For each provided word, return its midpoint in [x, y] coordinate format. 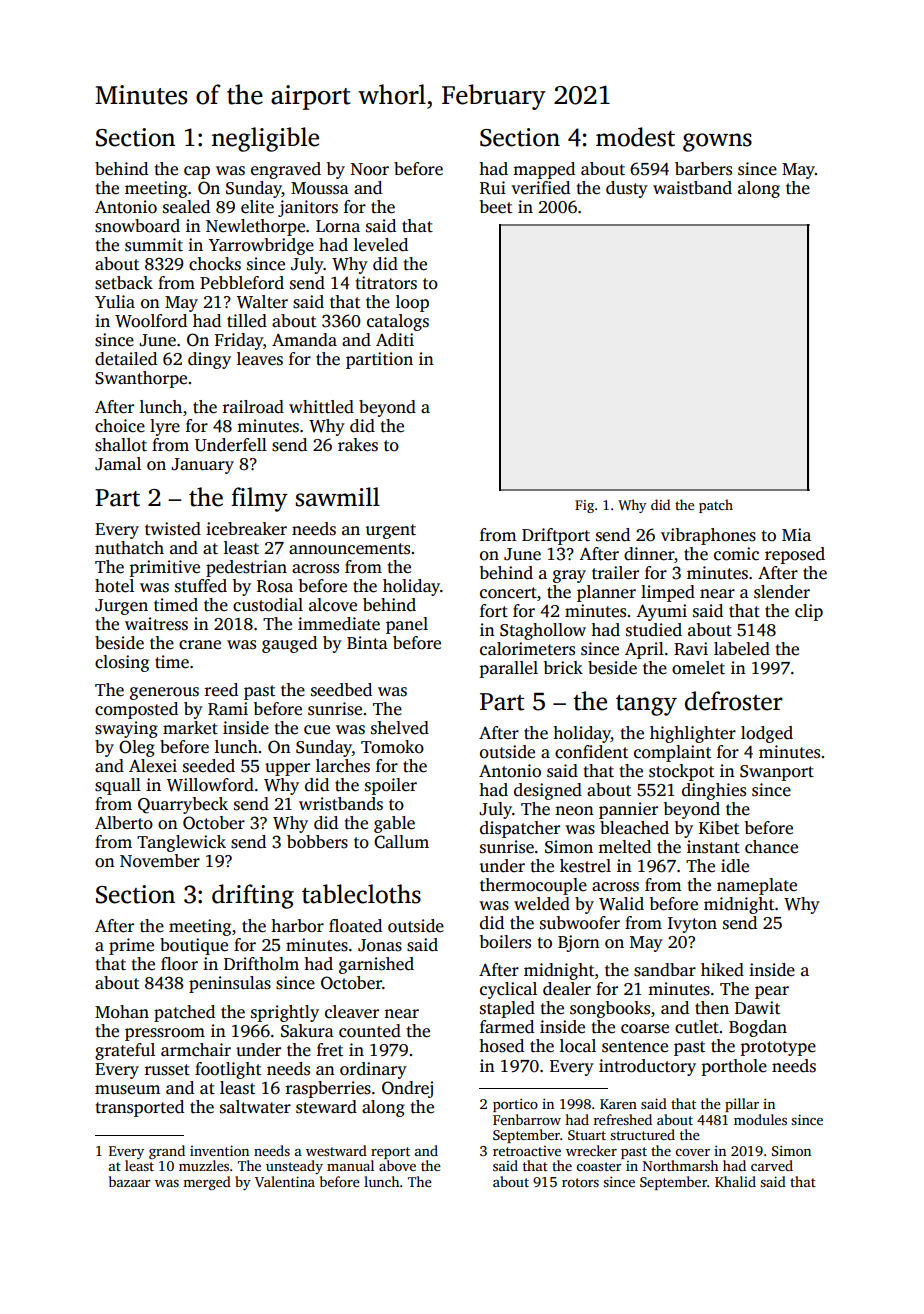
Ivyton [692, 925]
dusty [627, 189]
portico [515, 1105]
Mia [796, 534]
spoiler [391, 786]
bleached [634, 828]
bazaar [130, 1181]
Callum [401, 842]
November [160, 861]
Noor [370, 169]
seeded [209, 766]
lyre [165, 427]
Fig [584, 506]
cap [197, 172]
